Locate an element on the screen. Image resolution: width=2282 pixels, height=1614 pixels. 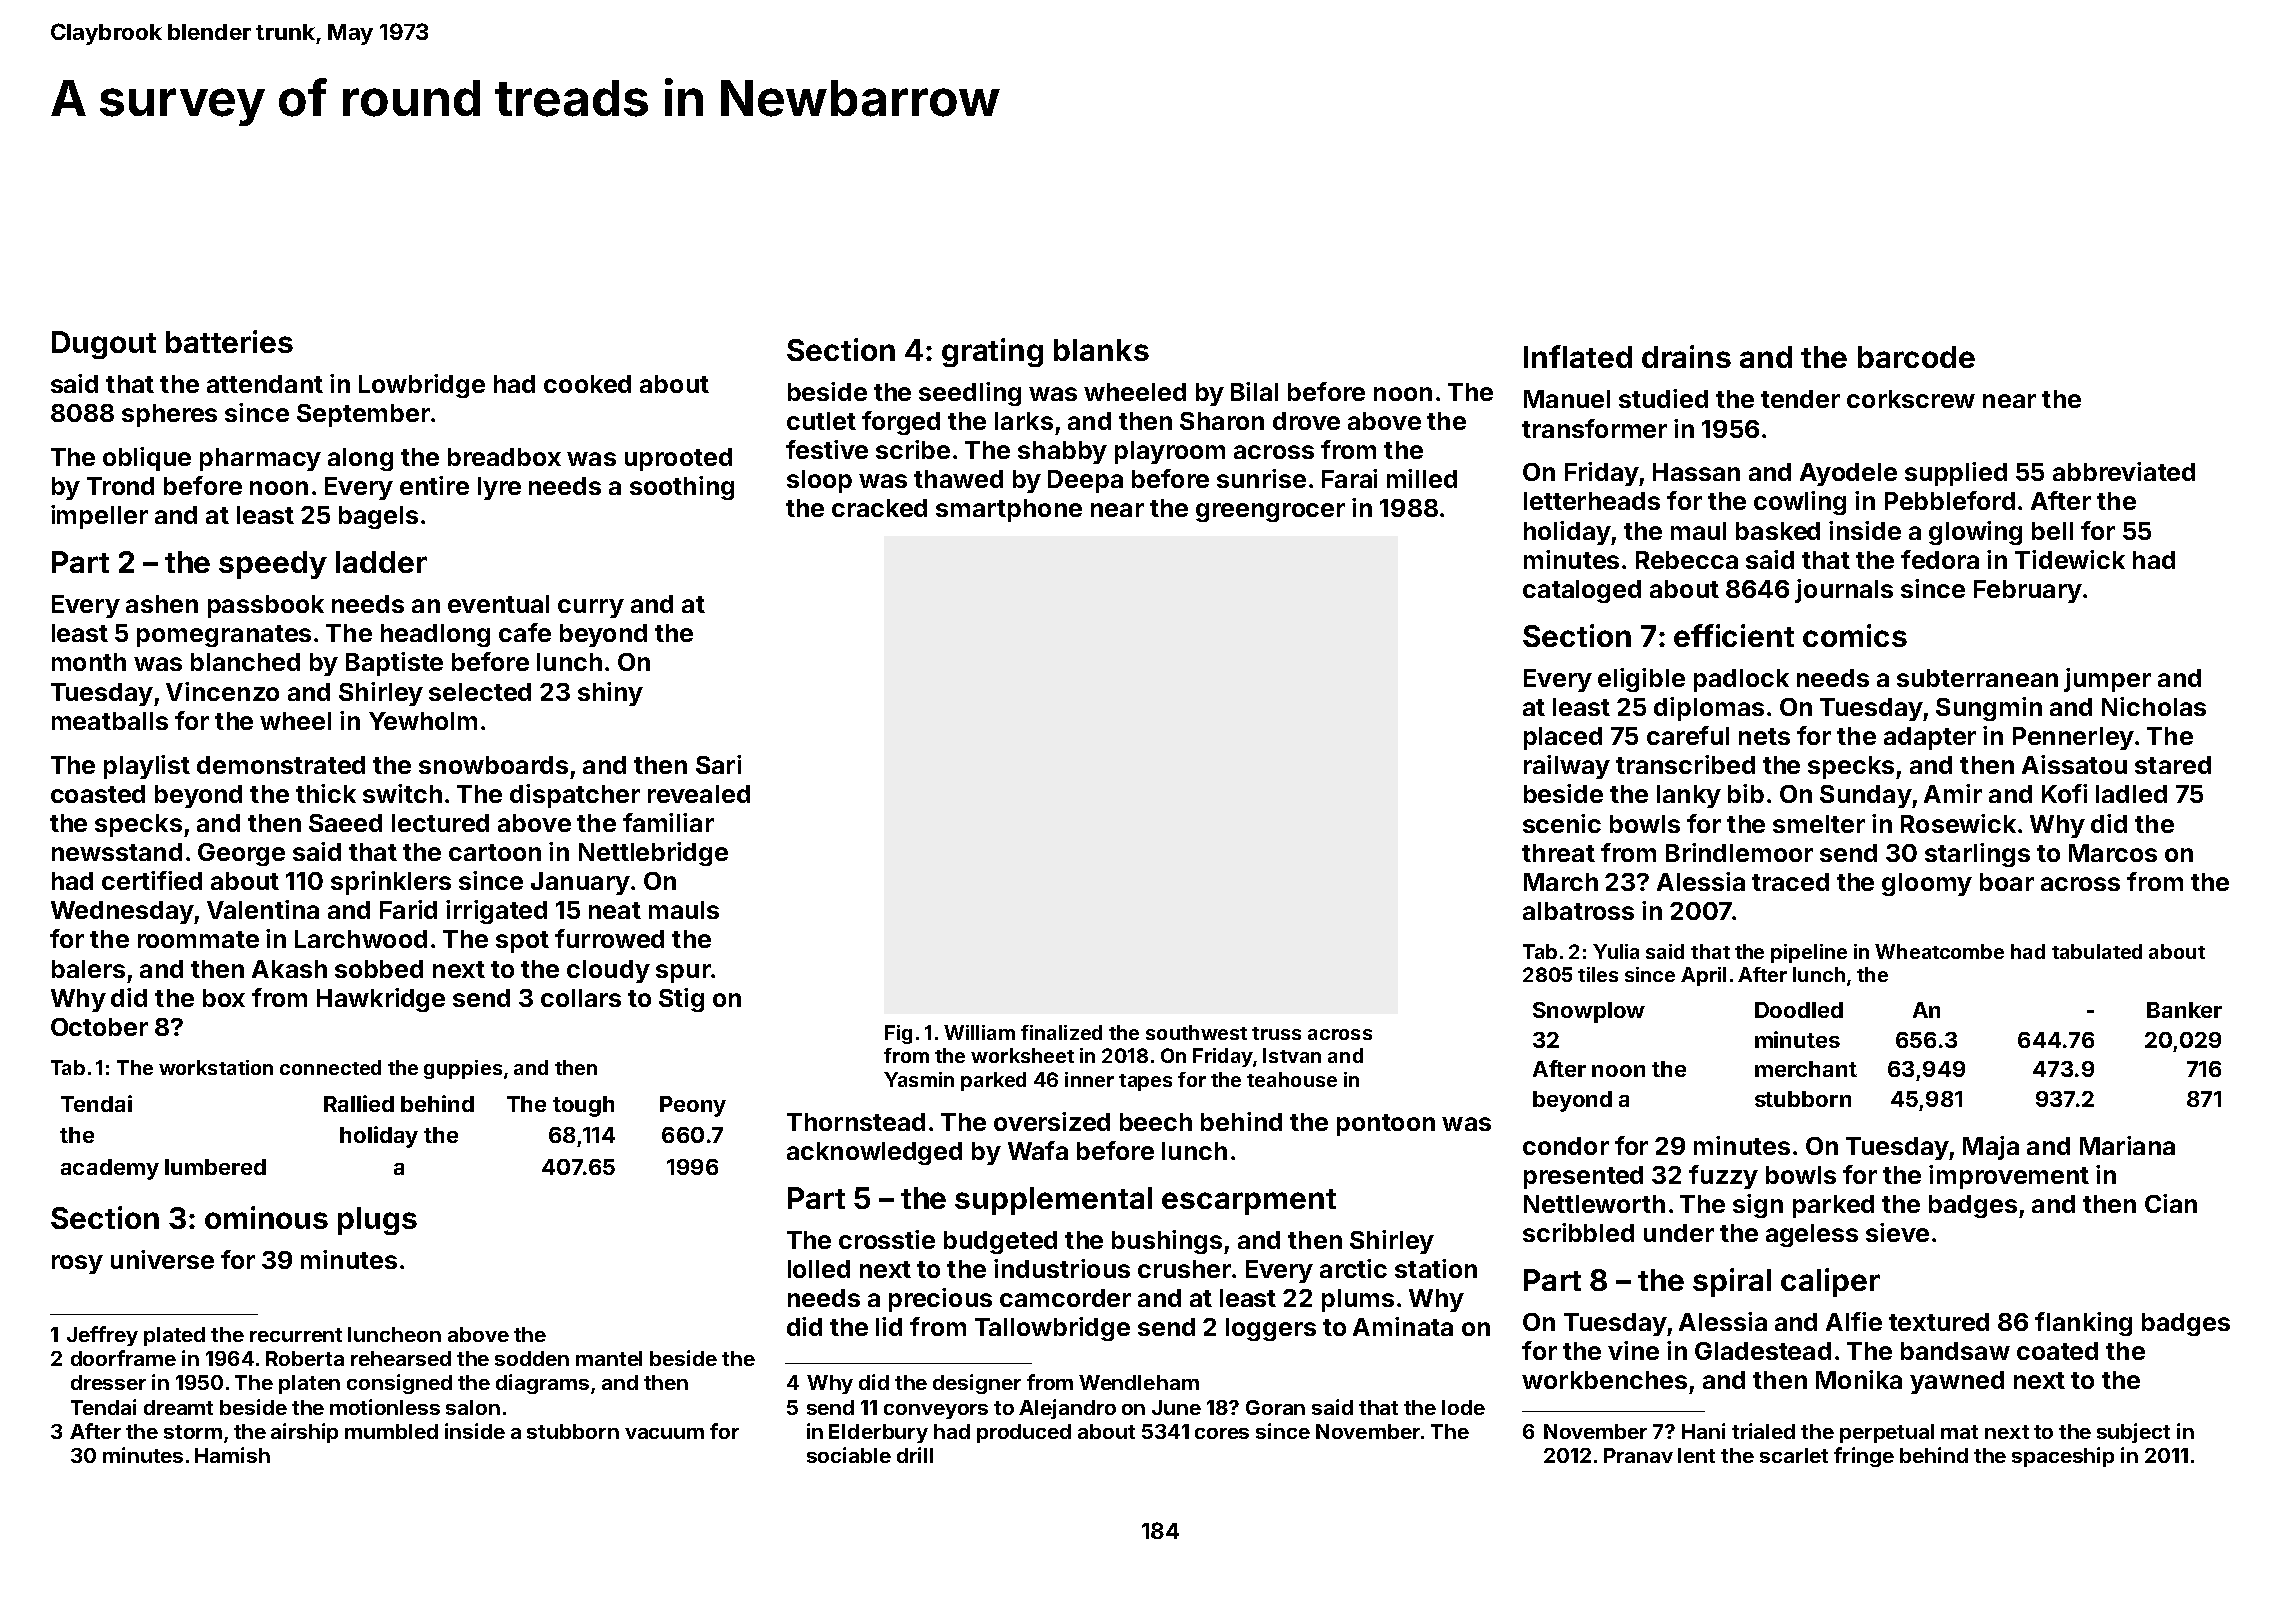
Banker is located at coordinates (2184, 1010).
